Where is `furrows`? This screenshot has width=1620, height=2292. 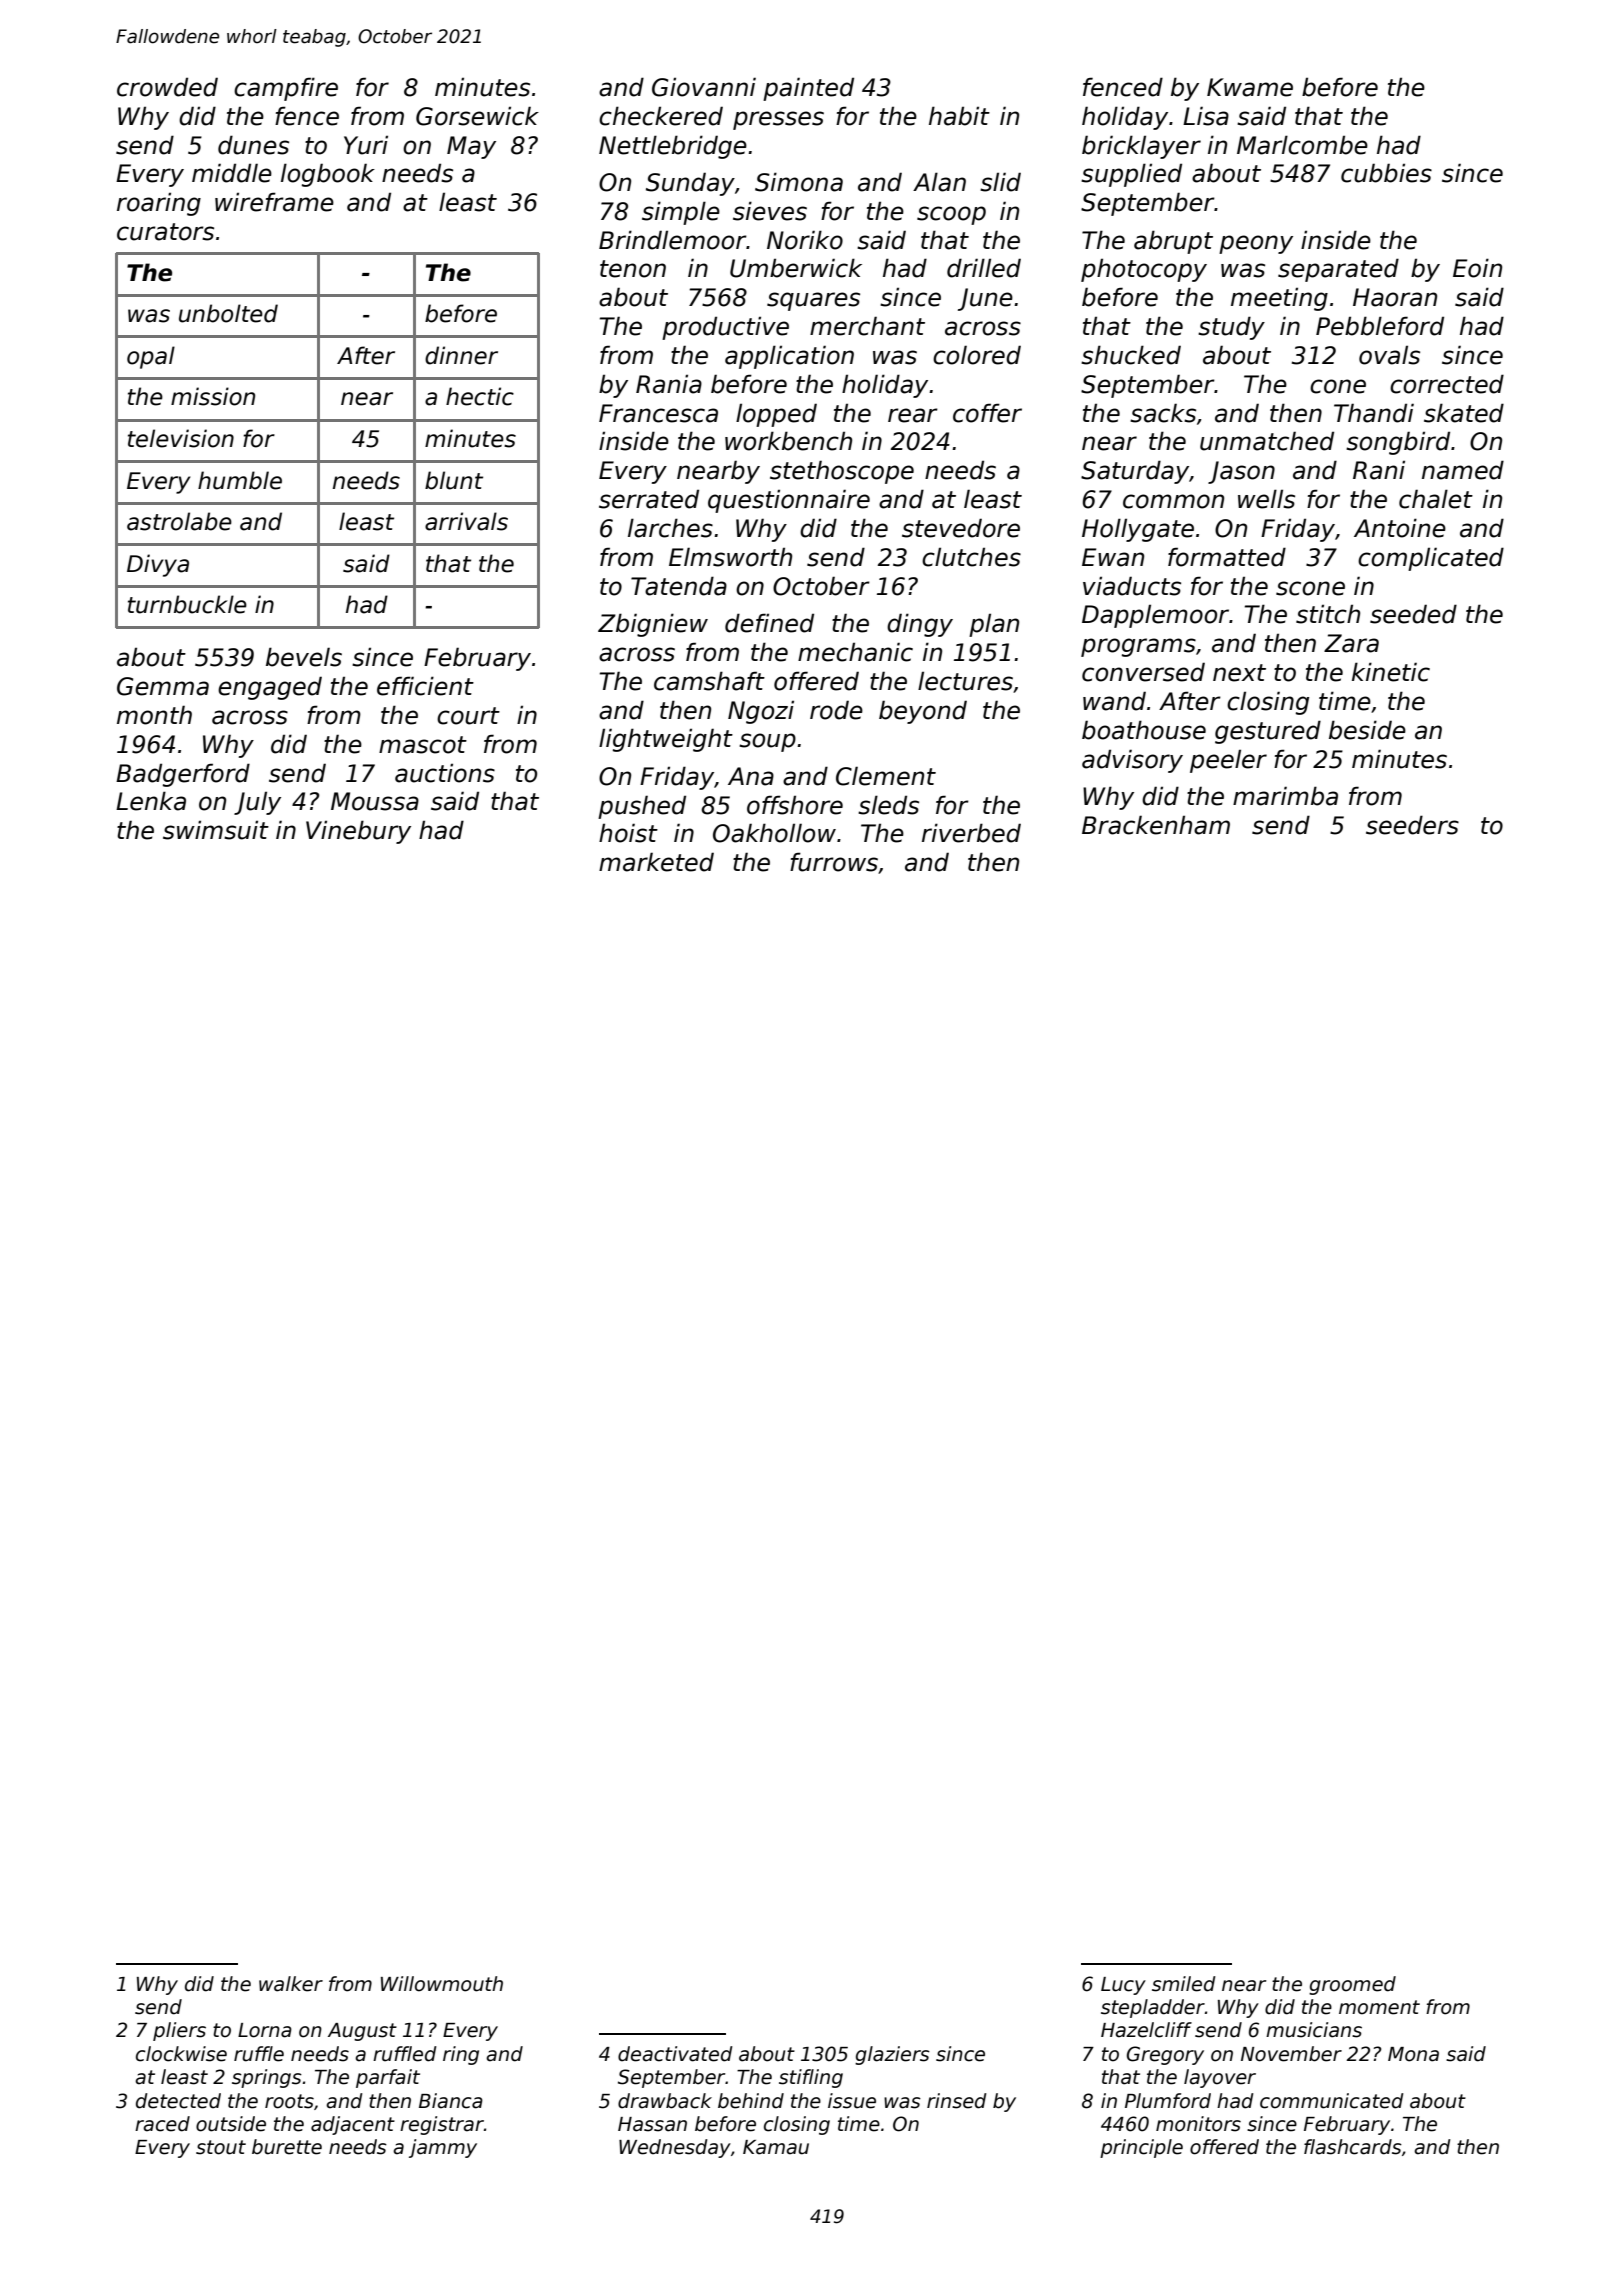 furrows is located at coordinates (834, 862).
